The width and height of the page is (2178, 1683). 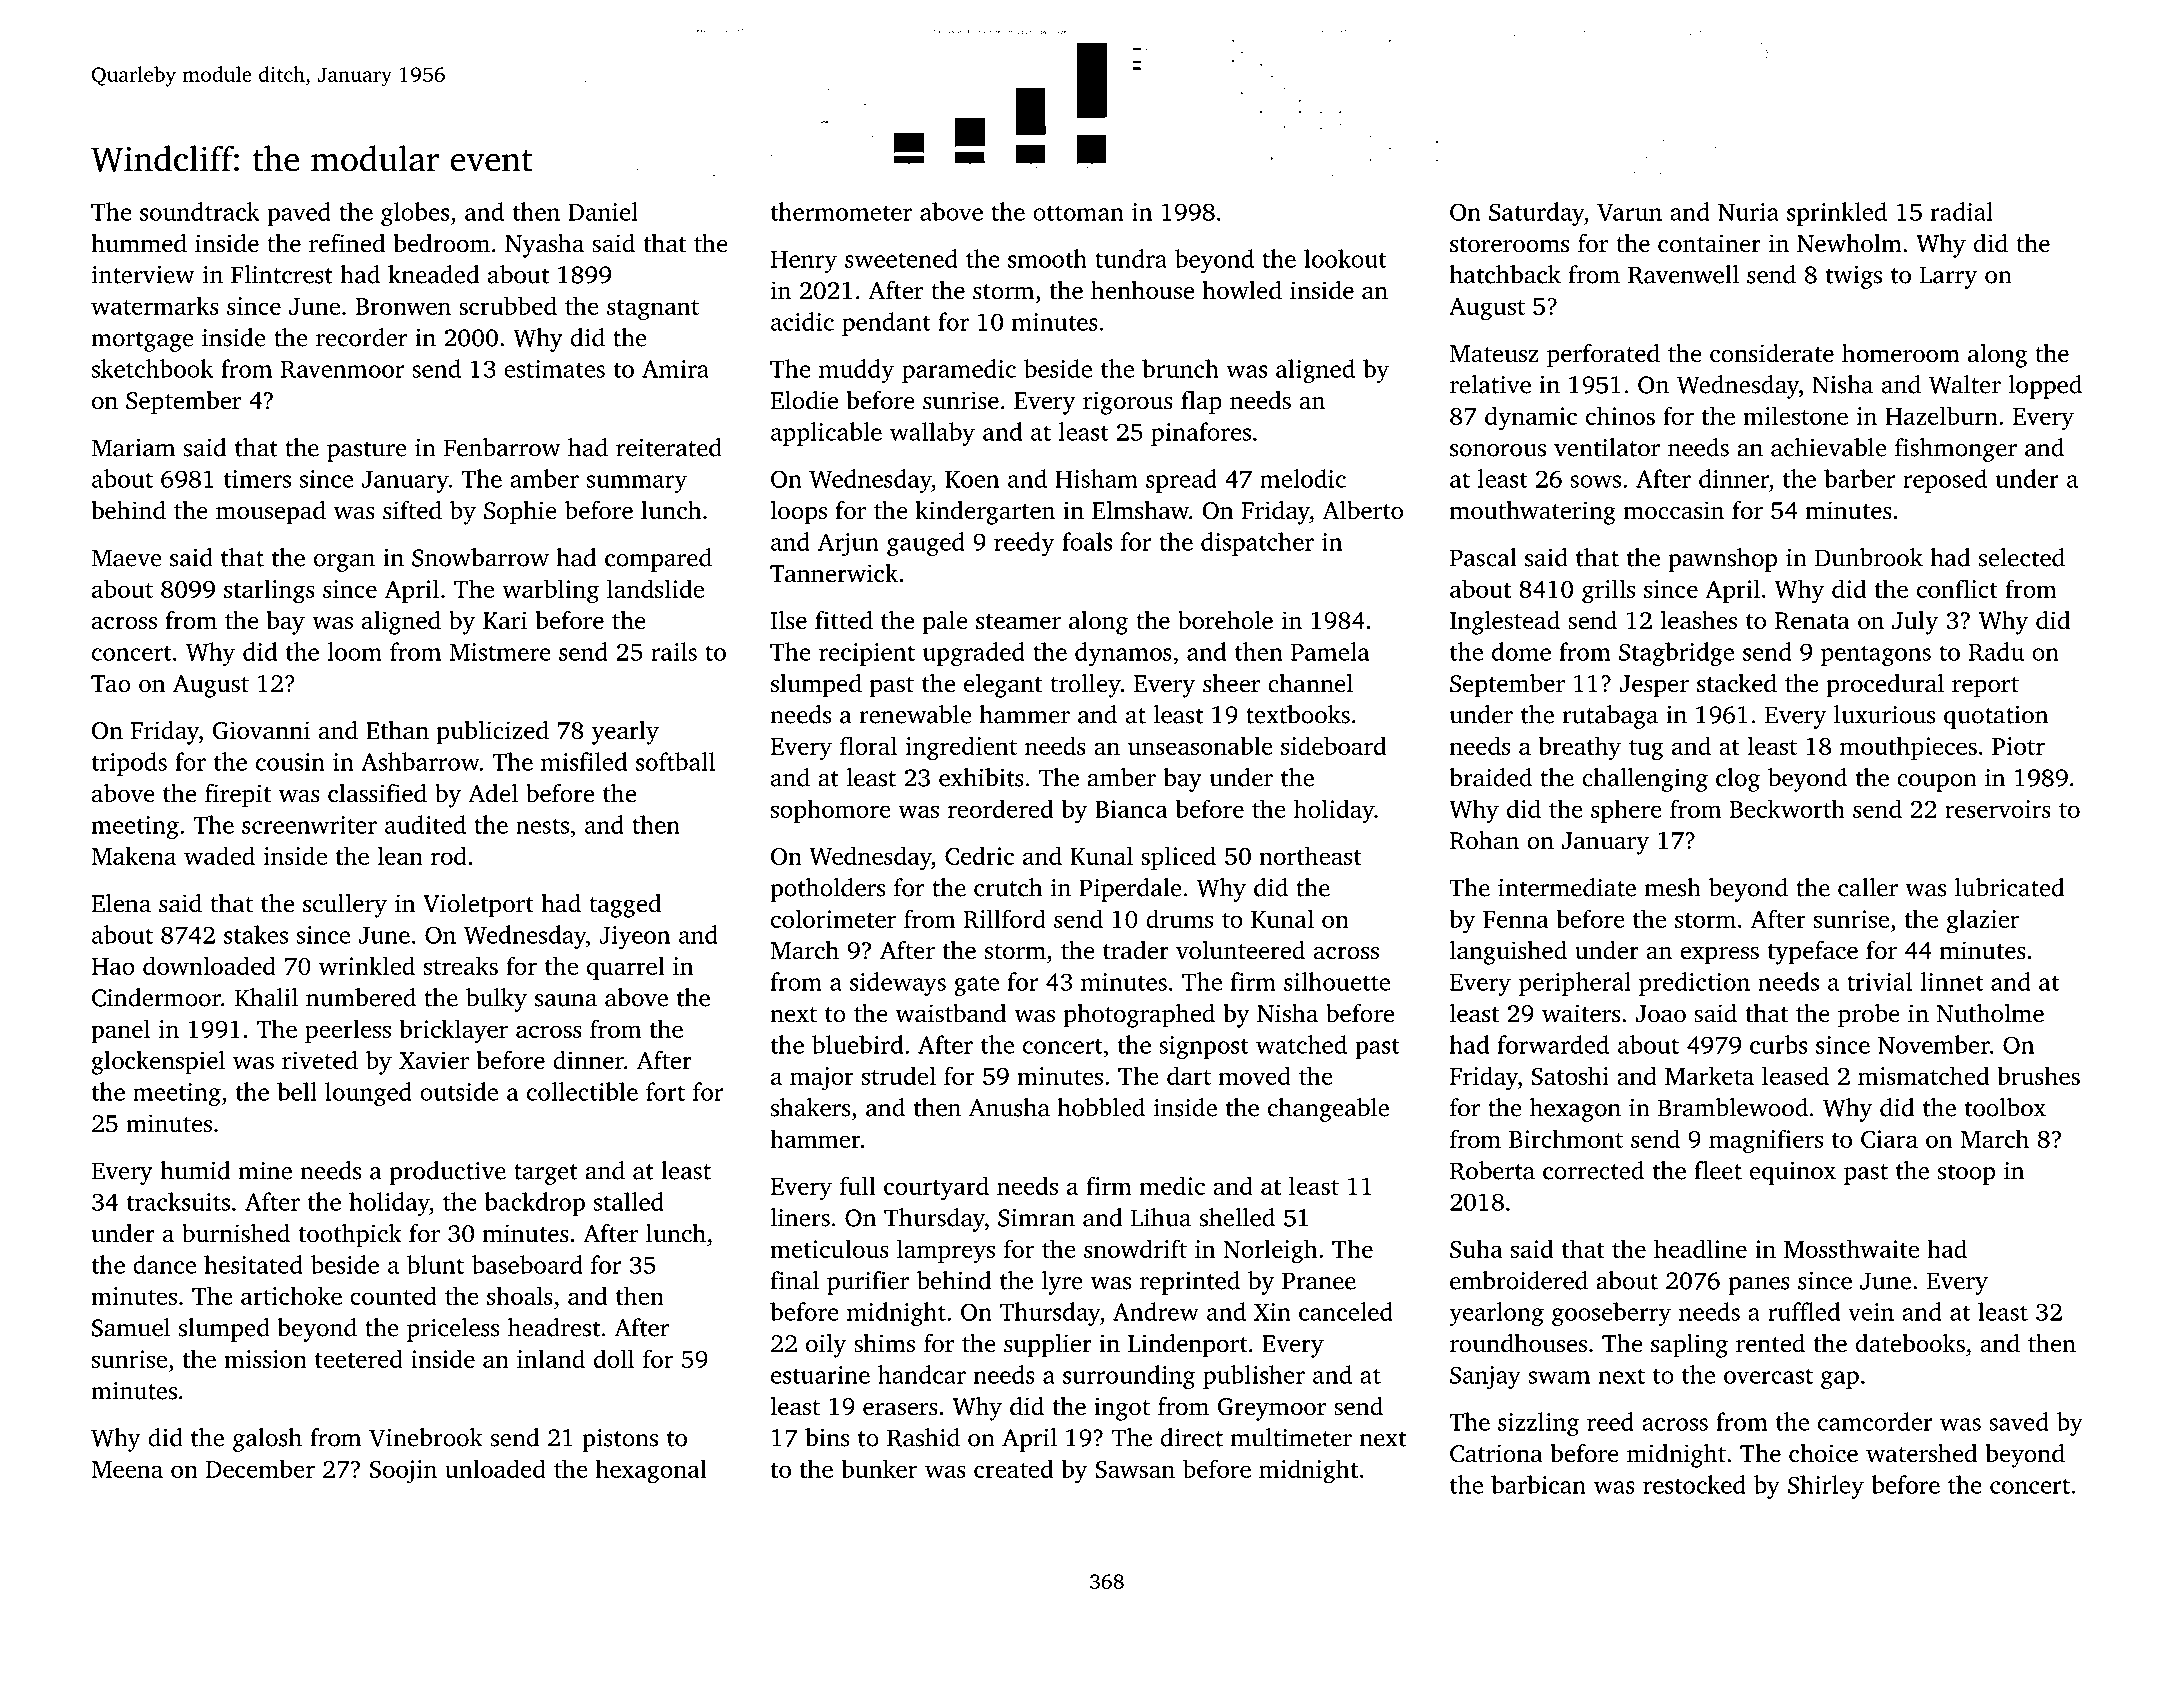 What do you see at coordinates (415, 214) in the page?
I see `globes` at bounding box center [415, 214].
